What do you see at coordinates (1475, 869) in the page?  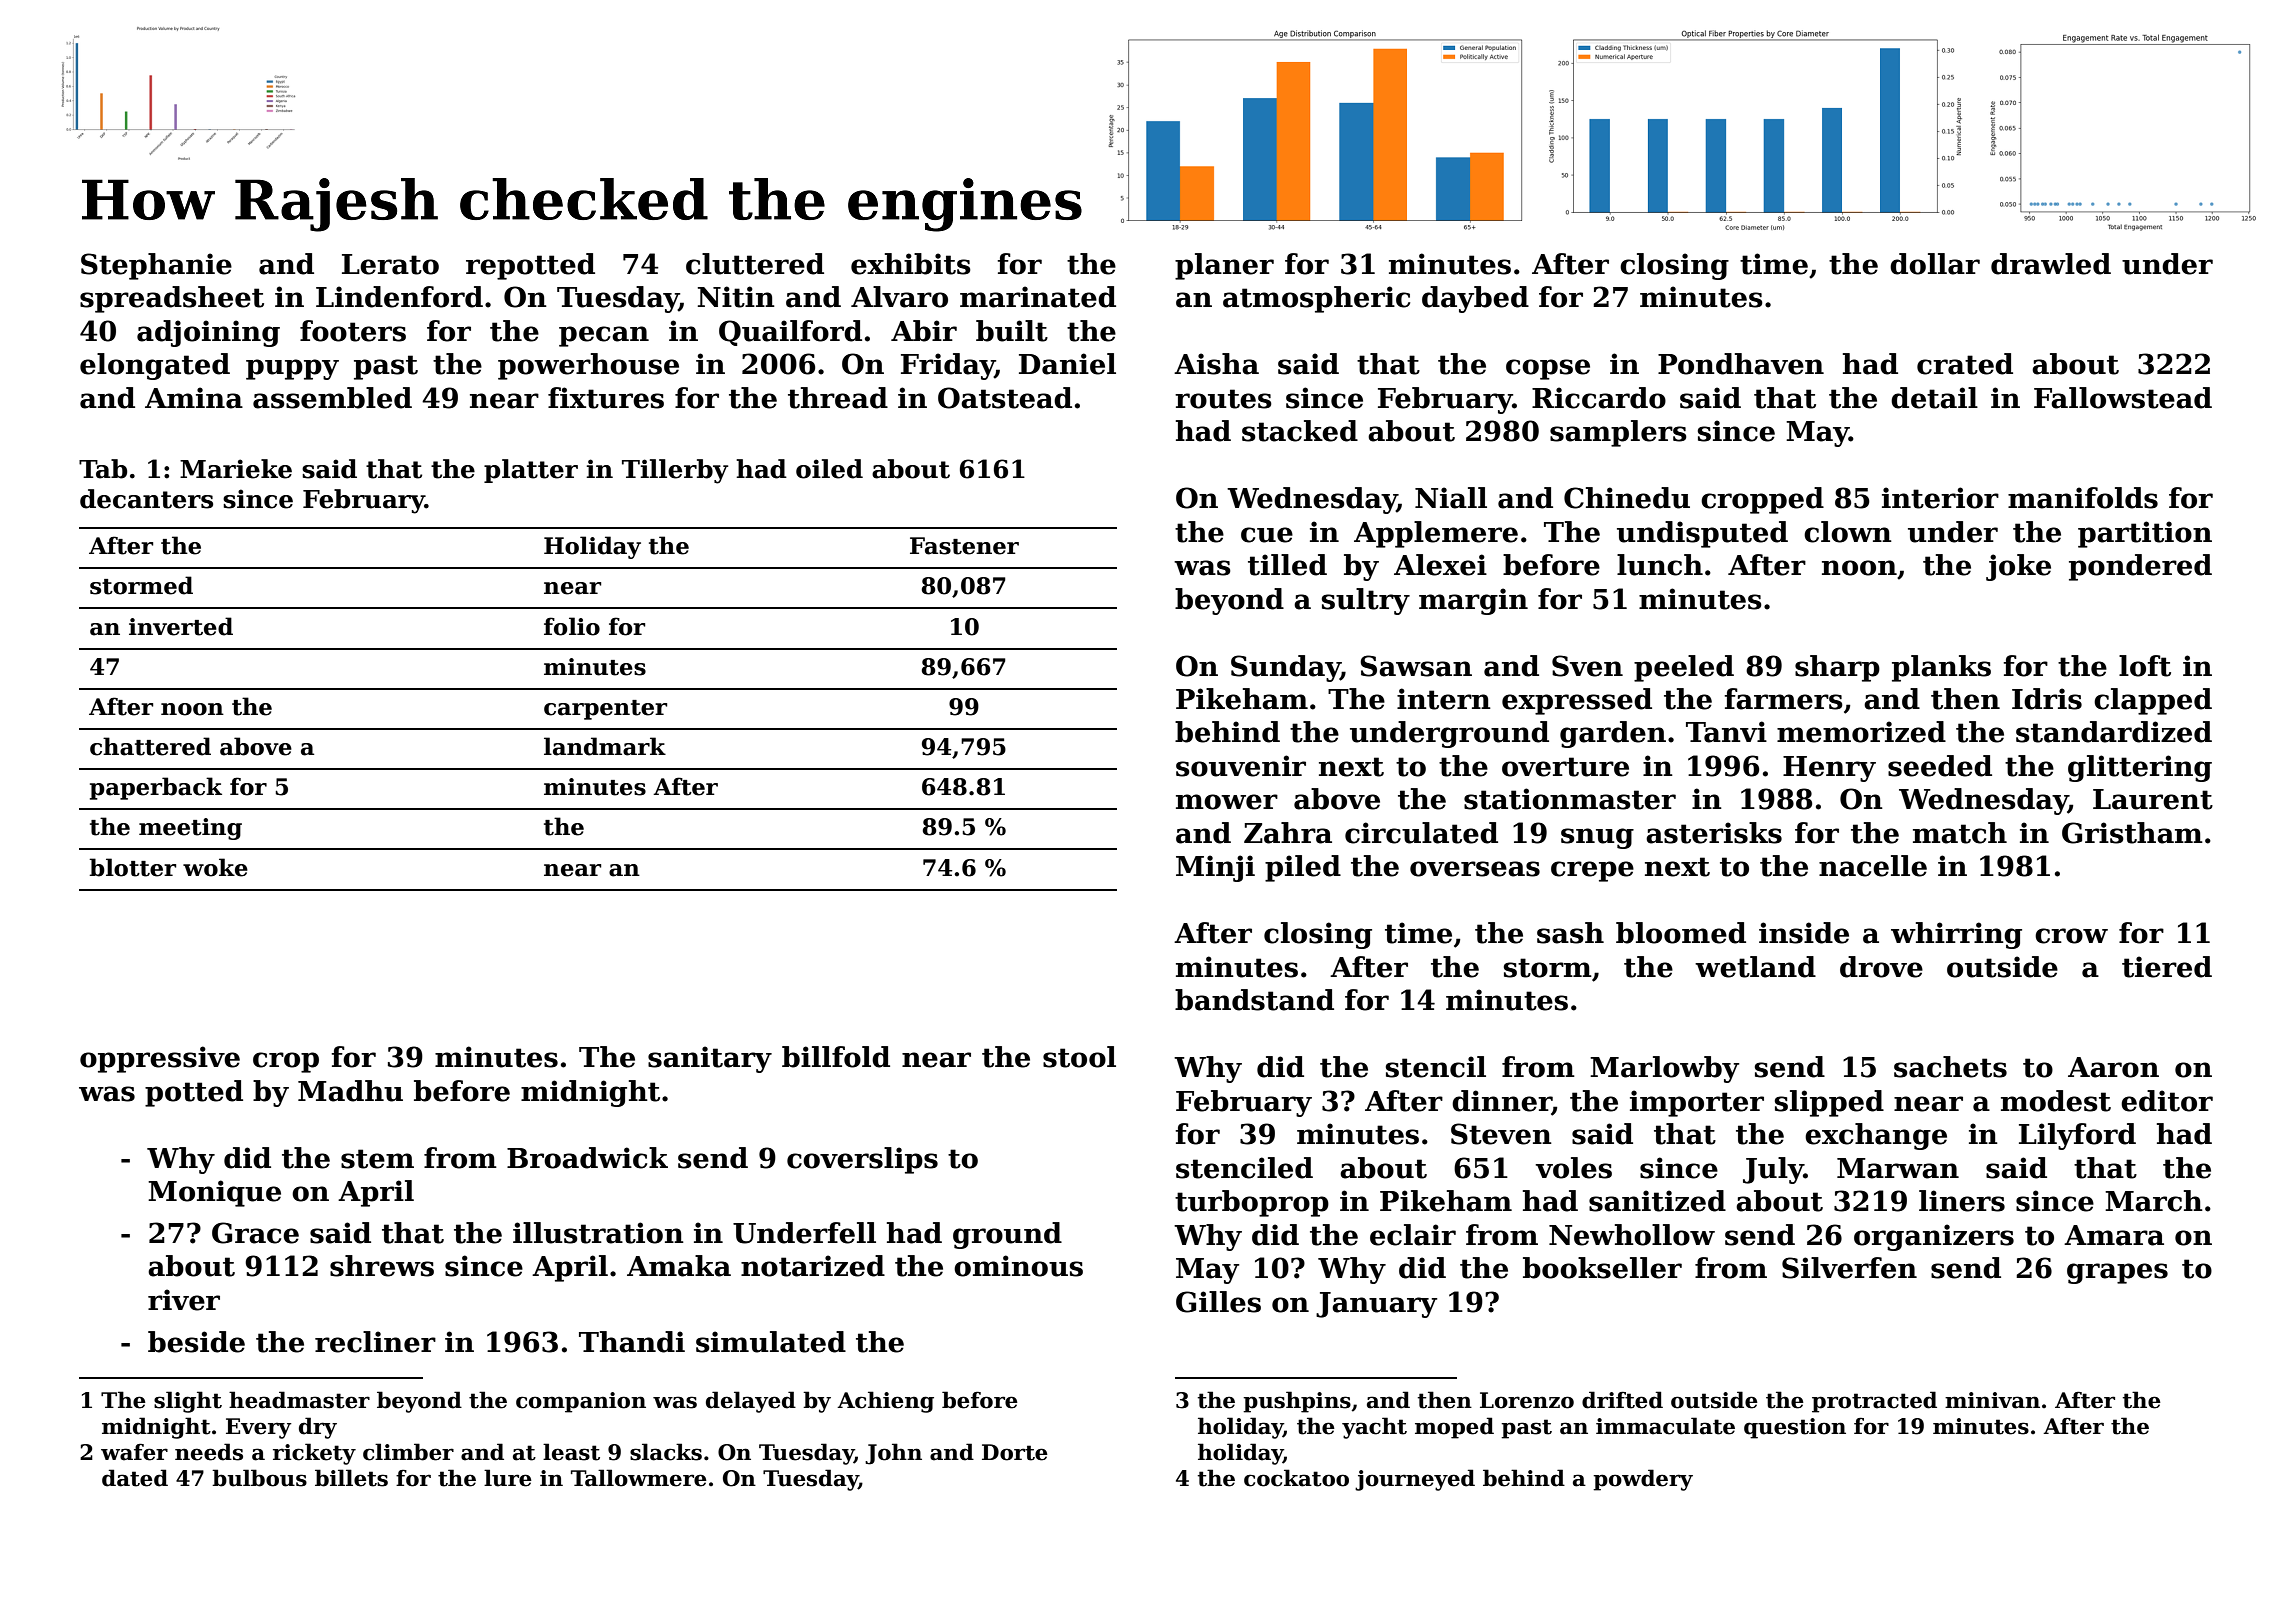 I see `overseas` at bounding box center [1475, 869].
